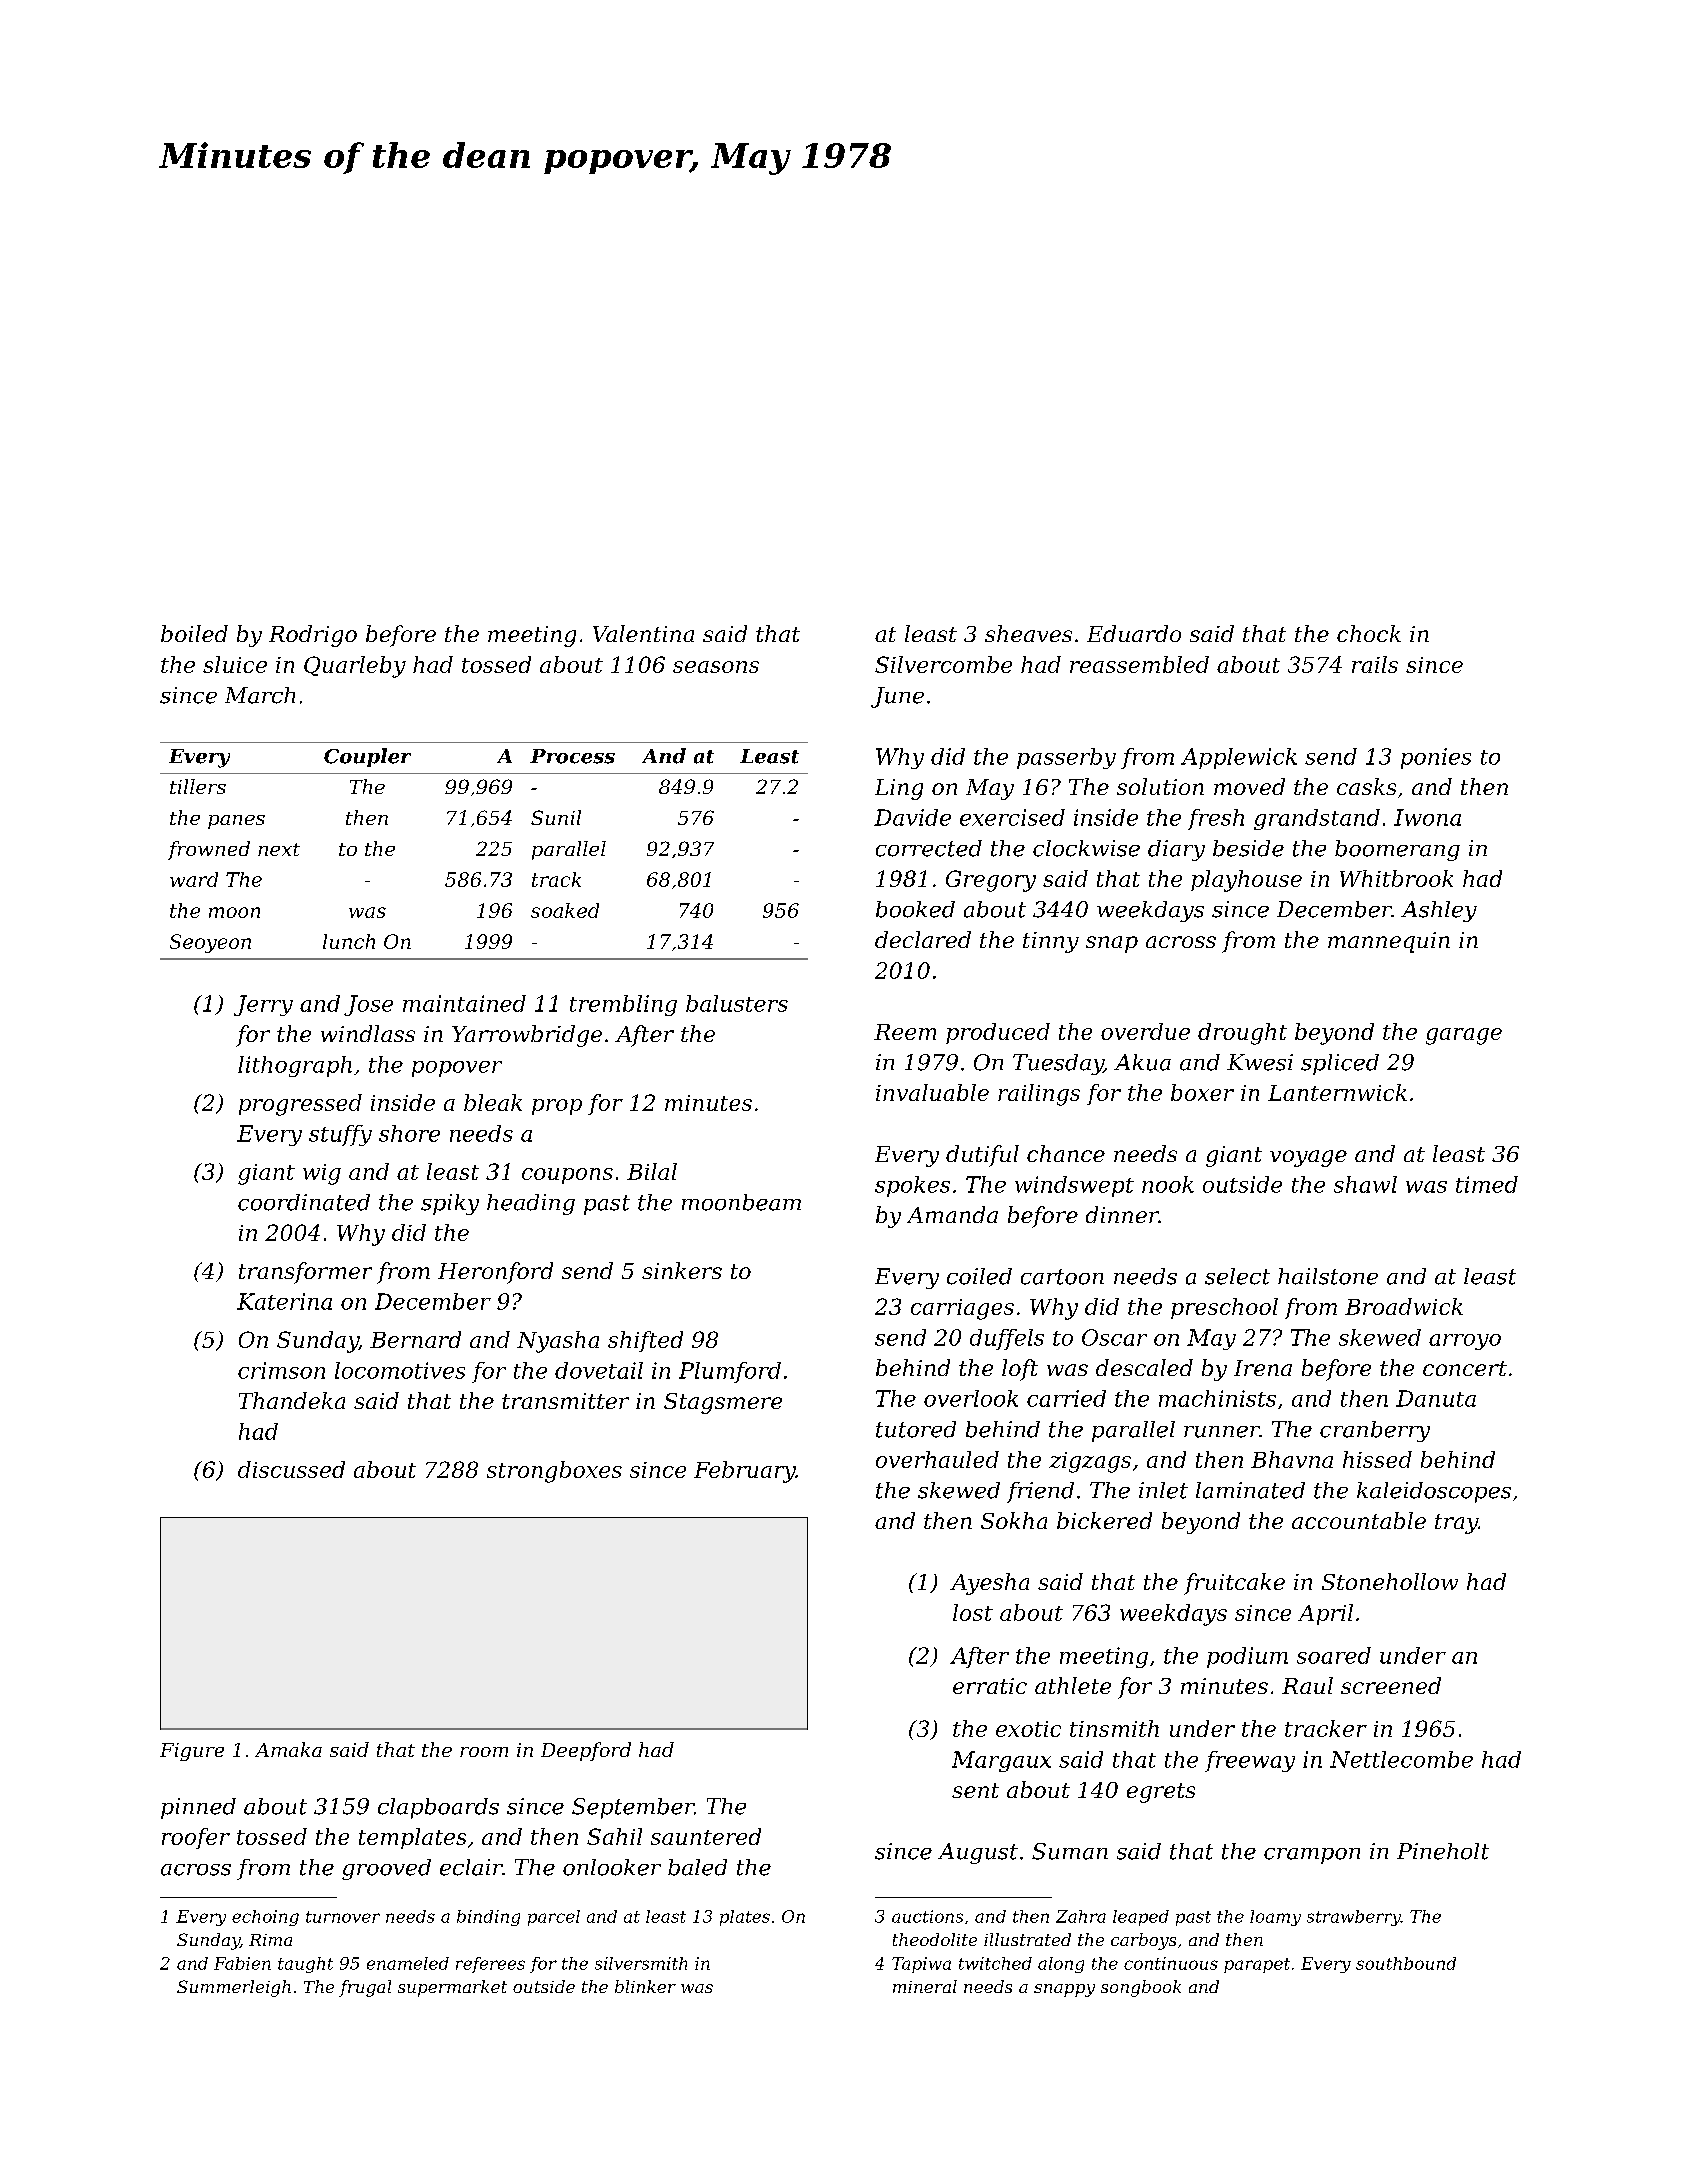 Image resolution: width=1683 pixels, height=2178 pixels. I want to click on roofer, so click(196, 1838).
